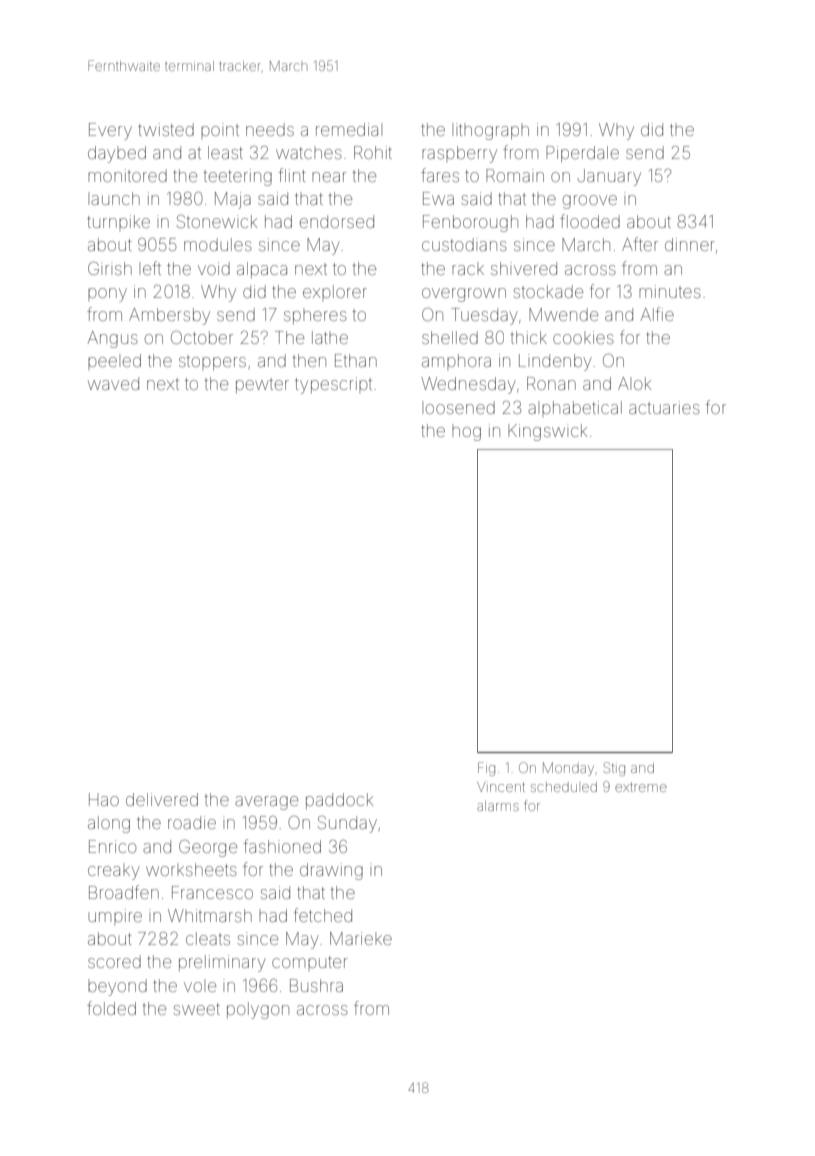 Image resolution: width=815 pixels, height=1156 pixels. I want to click on Maja, so click(233, 200).
